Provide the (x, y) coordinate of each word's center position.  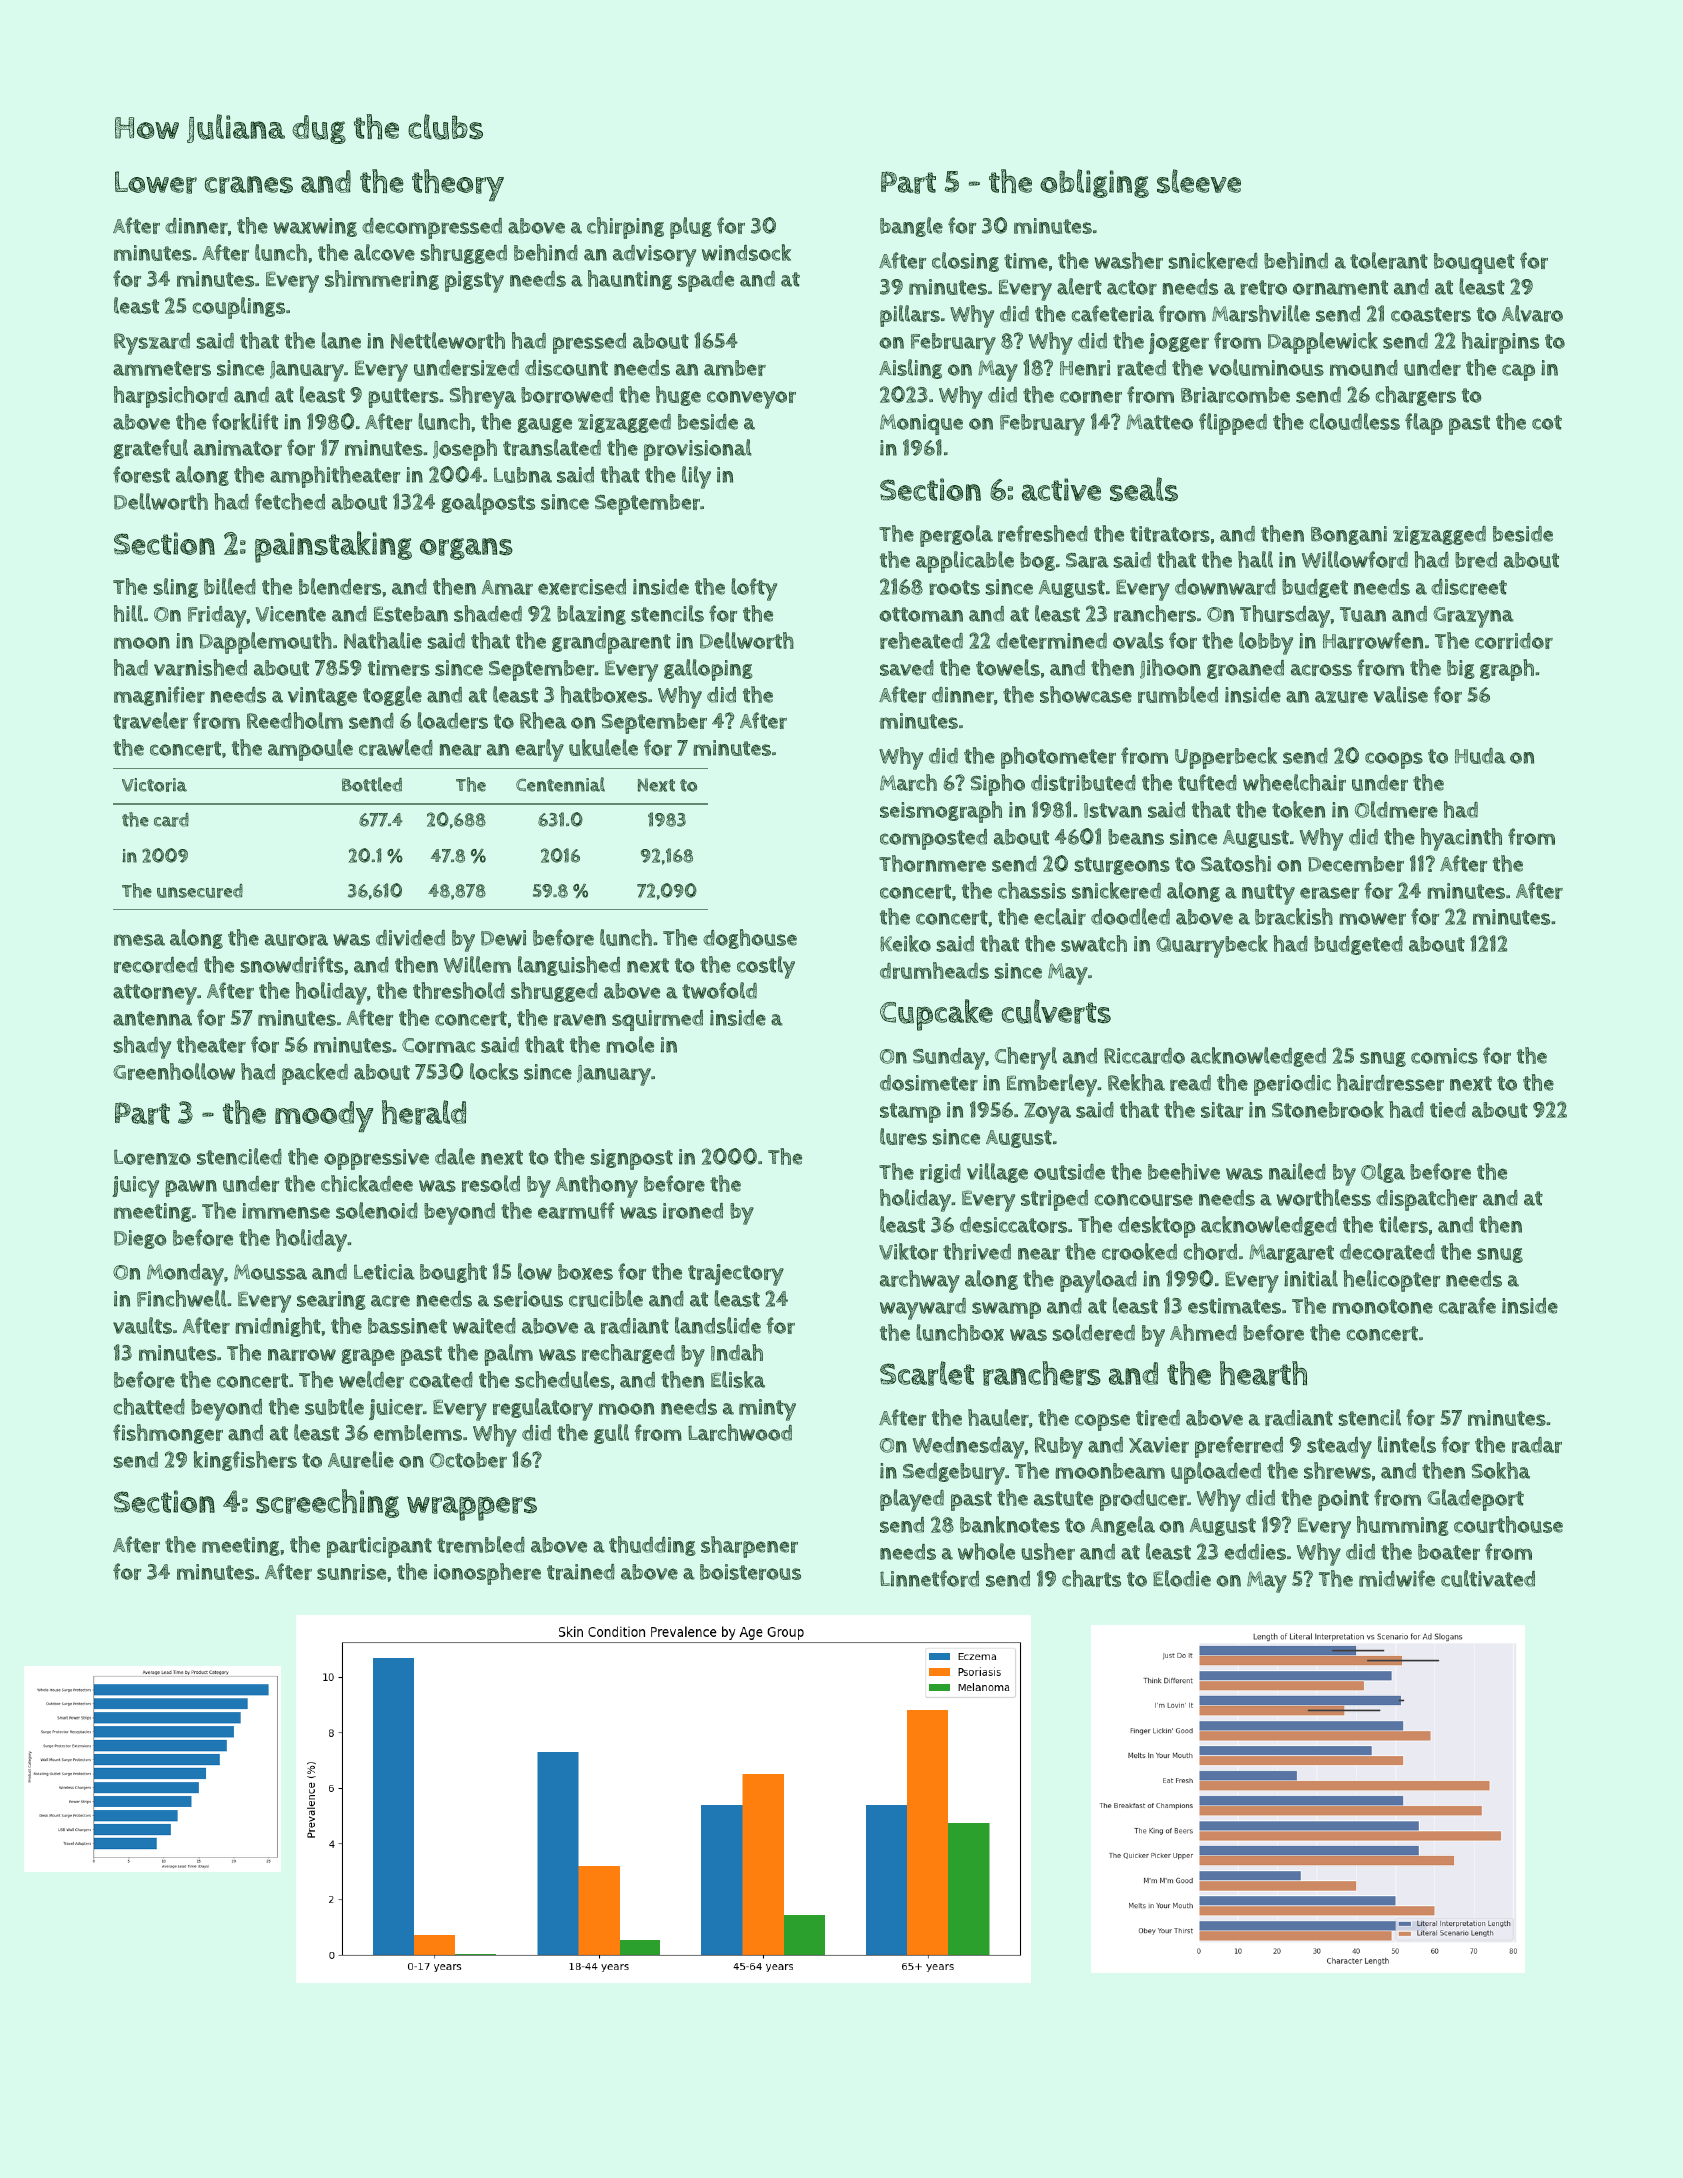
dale (455, 1156)
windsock (746, 252)
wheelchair (1294, 782)
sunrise (351, 1572)
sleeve (1199, 181)
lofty (754, 589)
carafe (1467, 1305)
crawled (396, 747)
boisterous (750, 1572)
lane (341, 340)
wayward (923, 1309)
